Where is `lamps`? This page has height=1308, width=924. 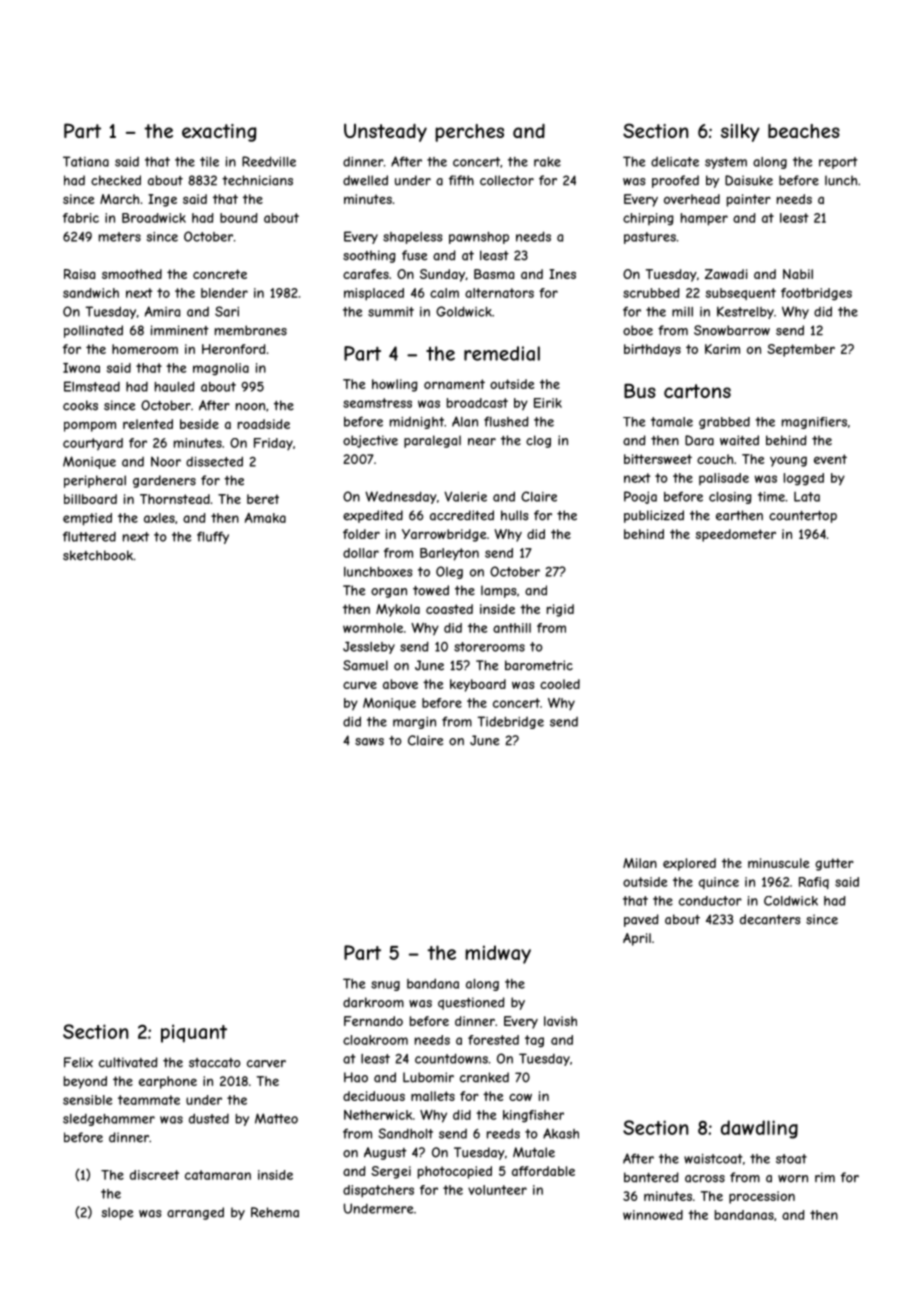
lamps is located at coordinates (499, 591).
